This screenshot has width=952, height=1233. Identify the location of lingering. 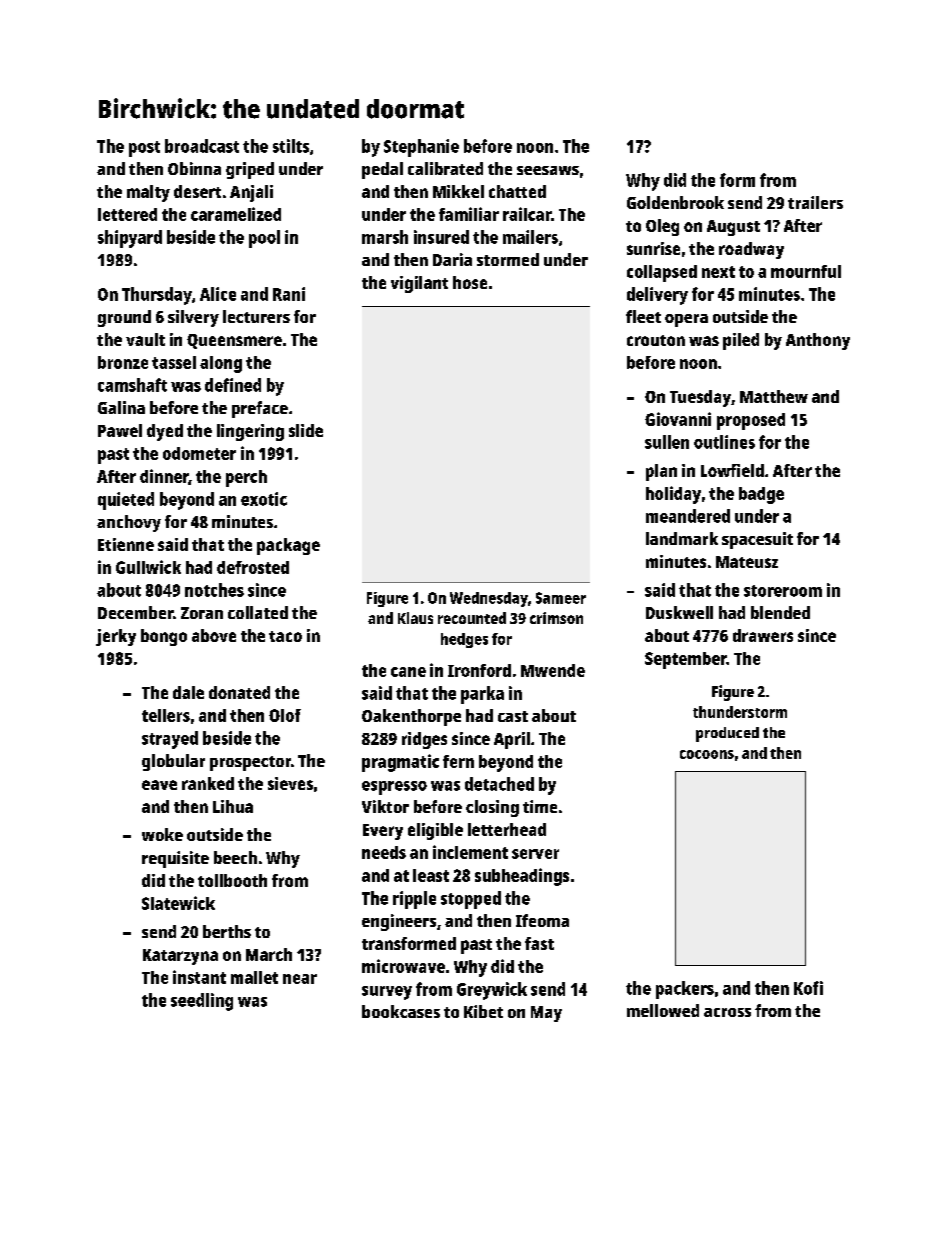
(250, 432).
